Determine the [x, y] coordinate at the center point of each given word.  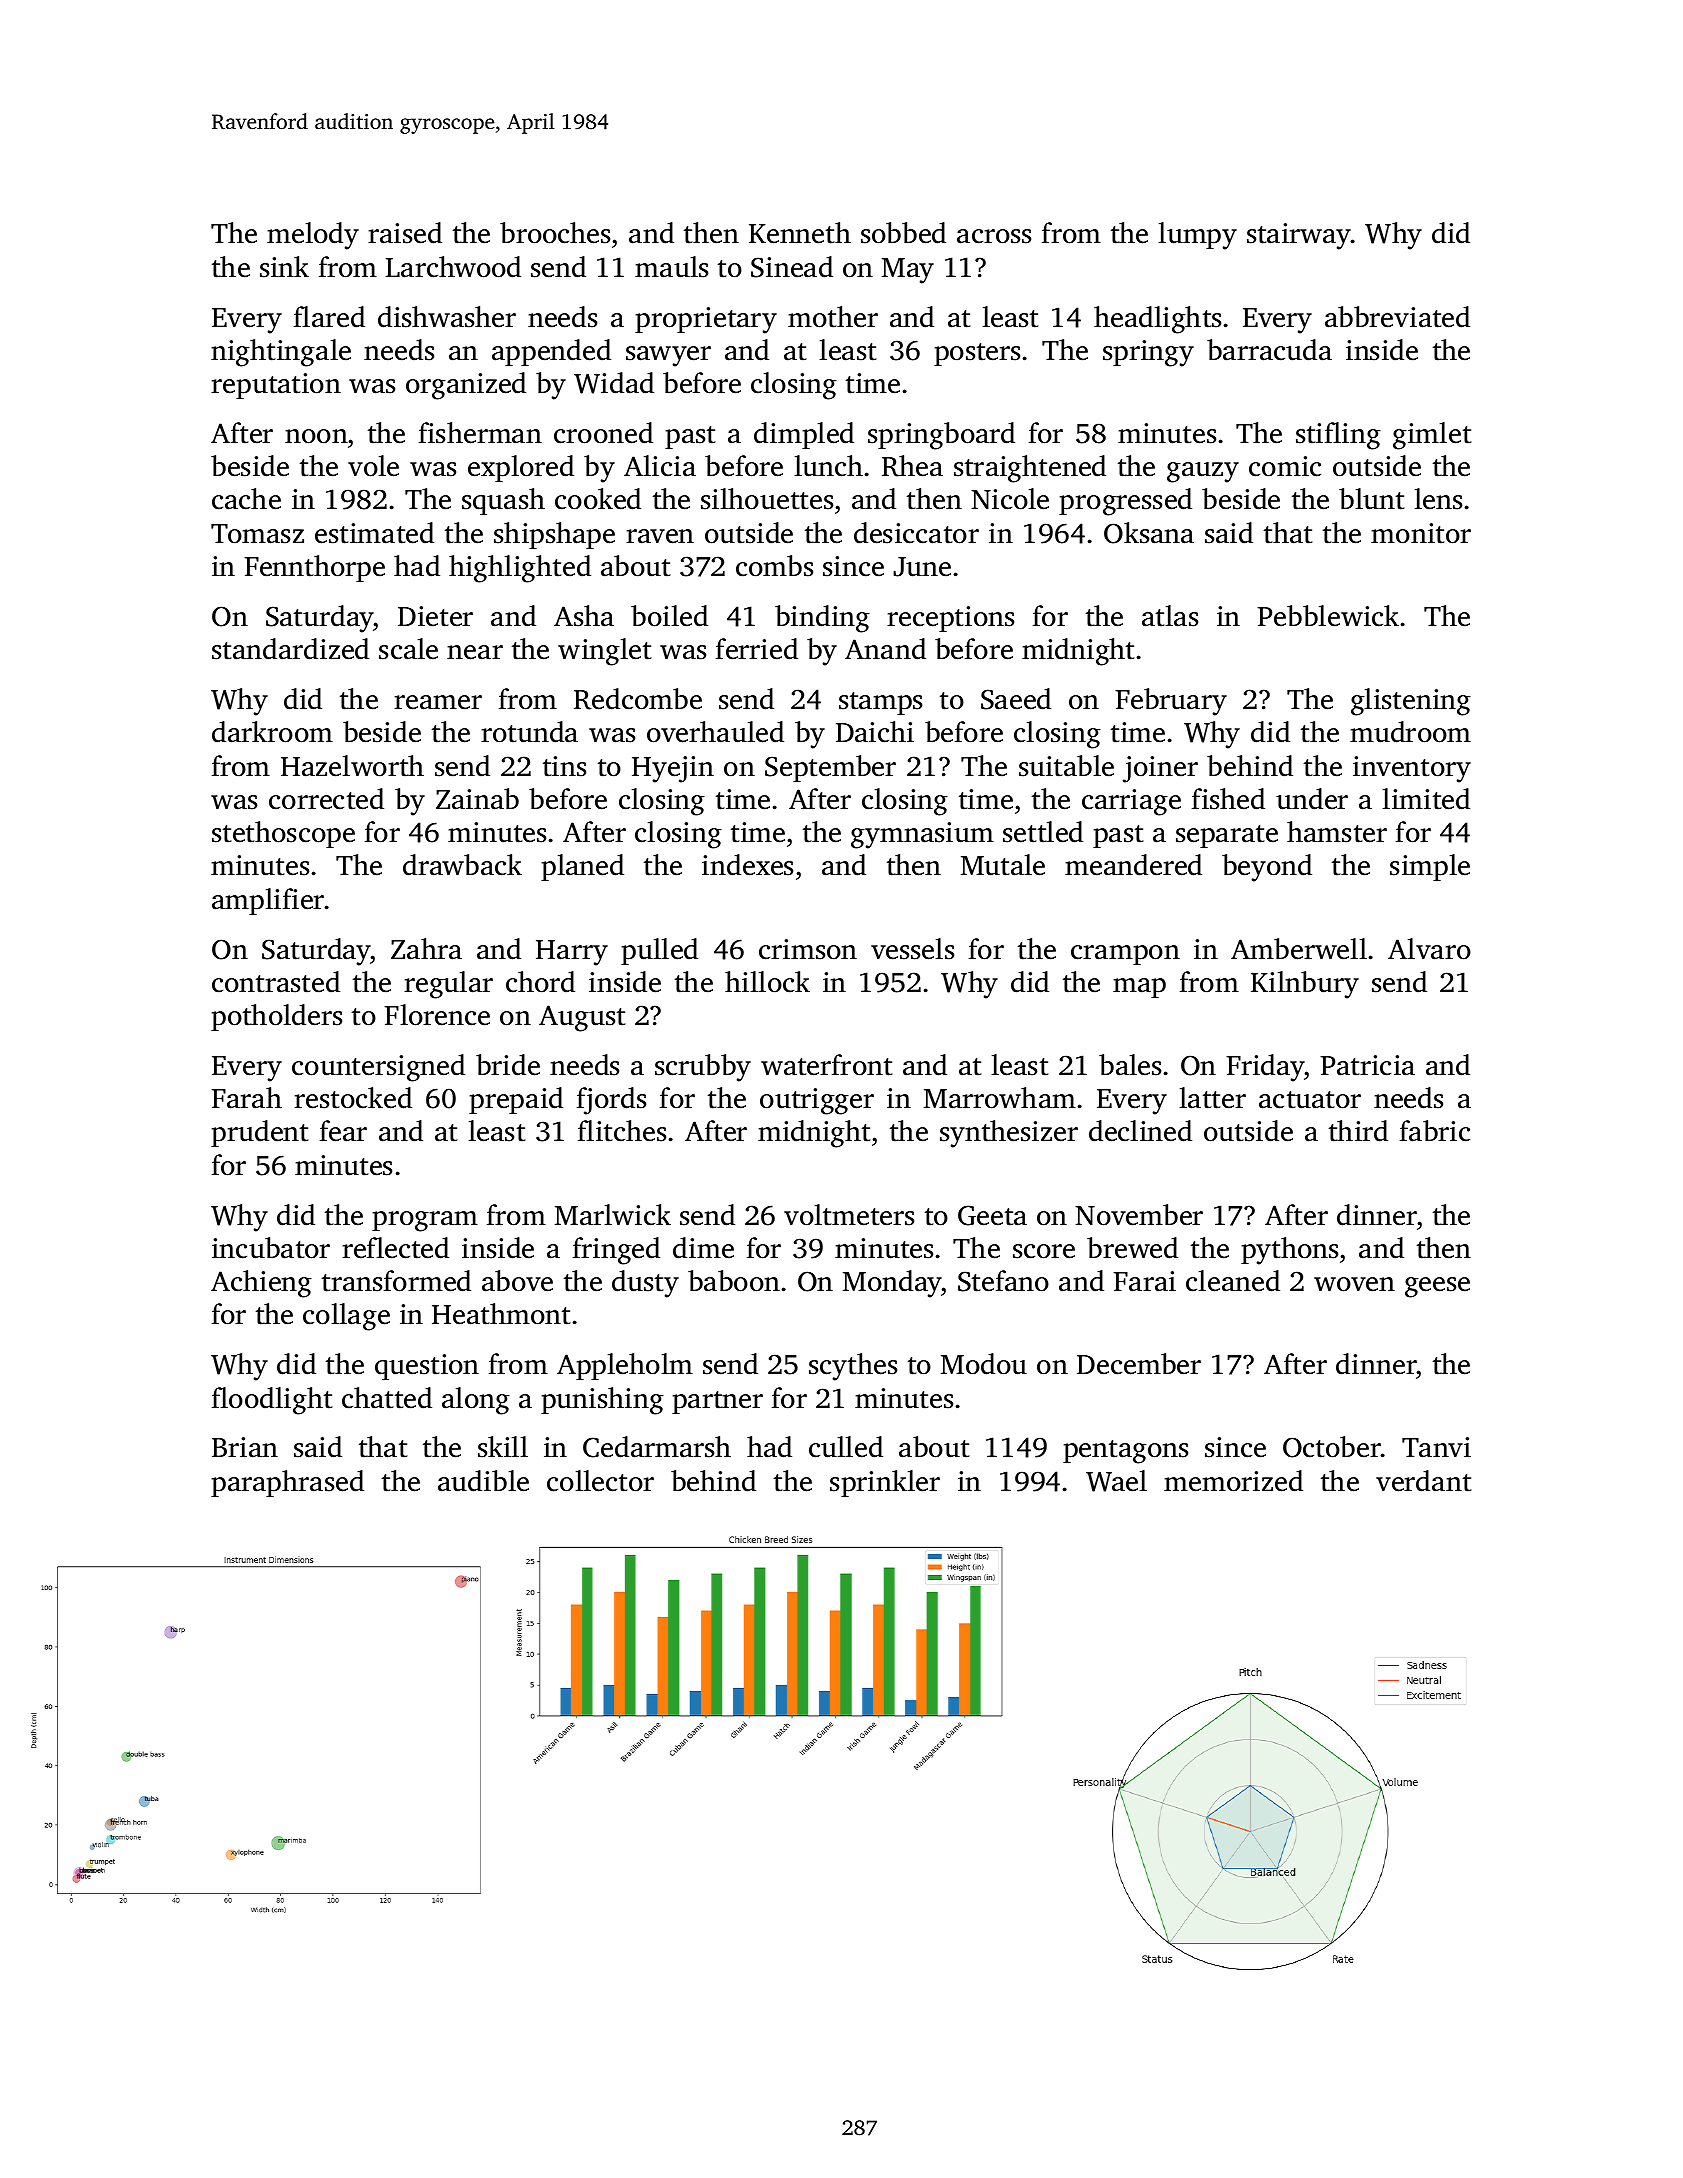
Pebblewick [1328, 616]
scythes [853, 1367]
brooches [555, 233]
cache [246, 499]
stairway [1299, 236]
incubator [271, 1248]
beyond [1267, 868]
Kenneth [800, 233]
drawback [462, 865]
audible [483, 1481]
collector [600, 1481]
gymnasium [922, 835]
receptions [950, 619]
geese [1437, 1287]
